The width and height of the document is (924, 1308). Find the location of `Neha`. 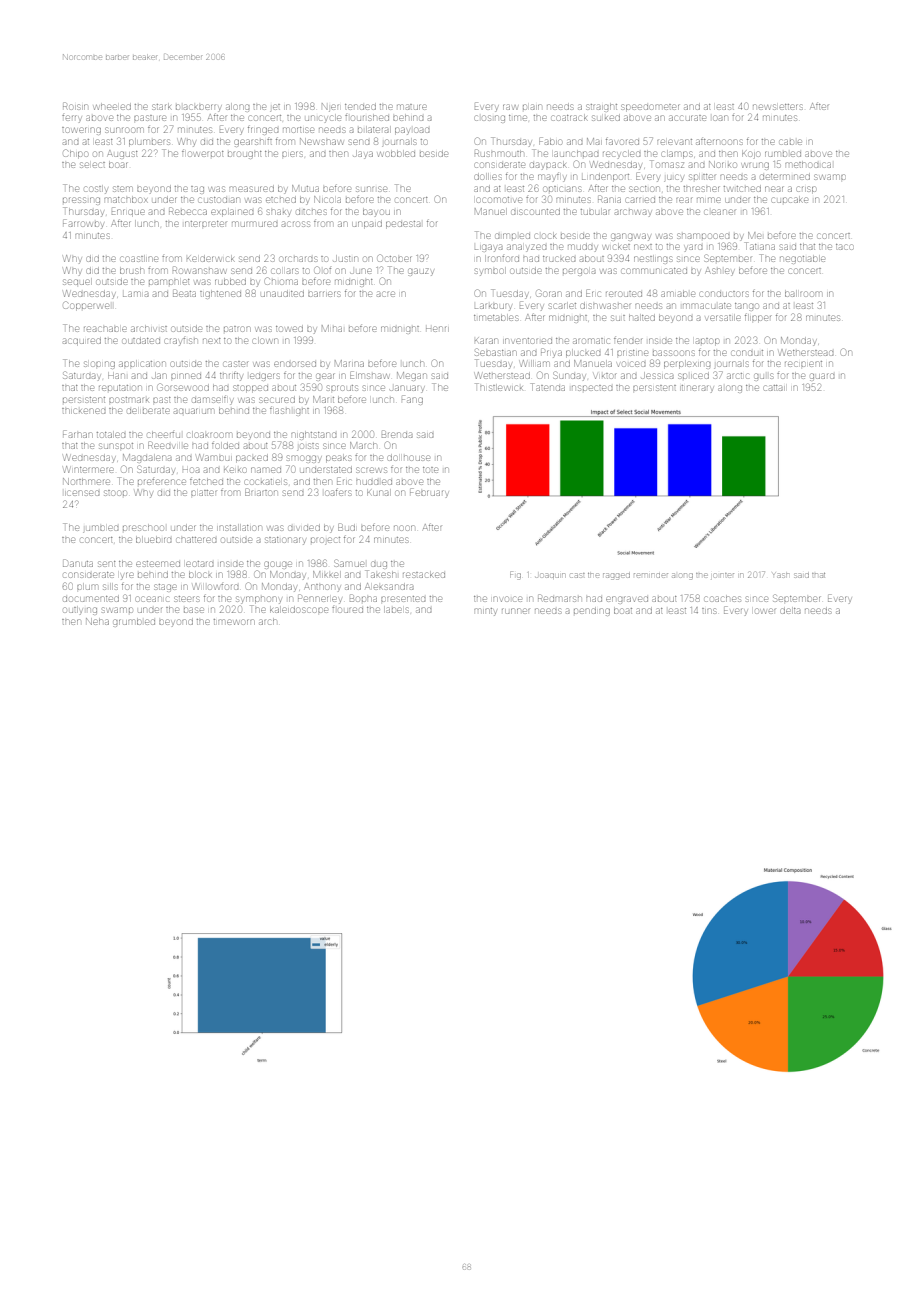

Neha is located at coordinates (97, 621).
